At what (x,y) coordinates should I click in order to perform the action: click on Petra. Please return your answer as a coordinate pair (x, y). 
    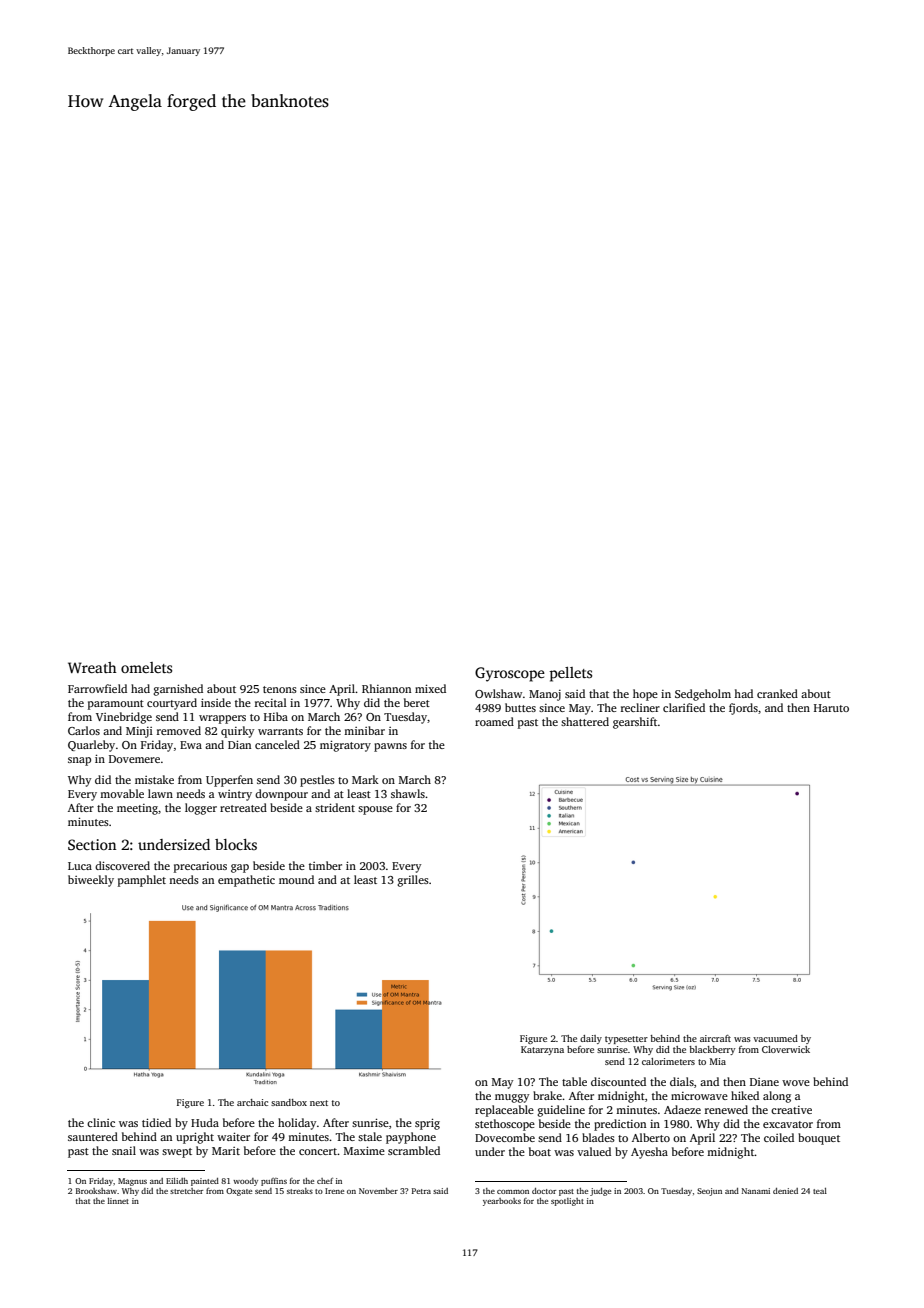
    Looking at the image, I should click on (421, 1191).
